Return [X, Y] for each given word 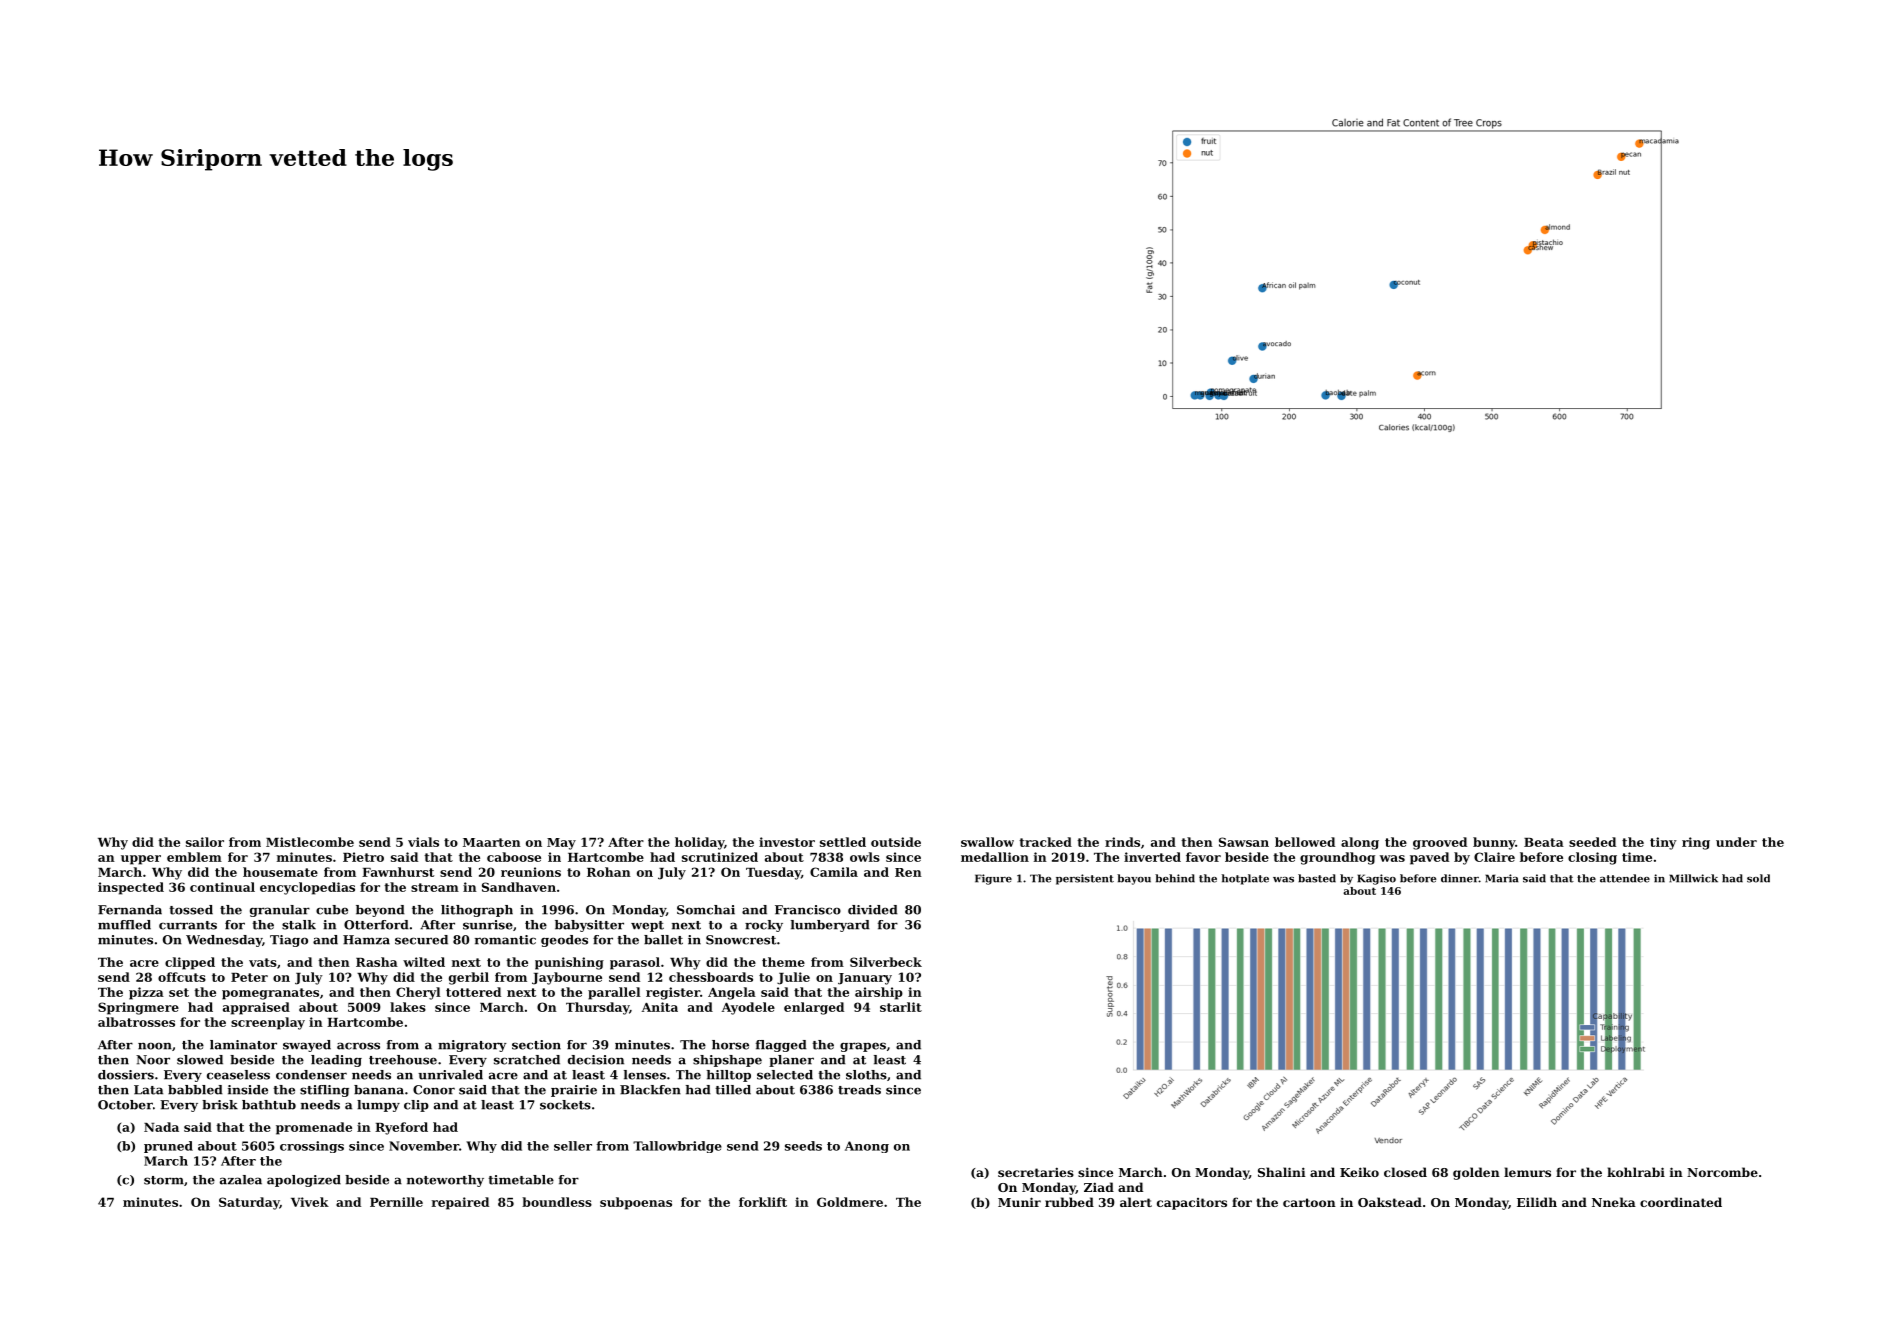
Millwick [1693, 878]
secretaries [1036, 1172]
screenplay [268, 1023]
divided [873, 910]
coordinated [1681, 1202]
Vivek [310, 1202]
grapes [863, 1047]
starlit [901, 1007]
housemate [280, 872]
